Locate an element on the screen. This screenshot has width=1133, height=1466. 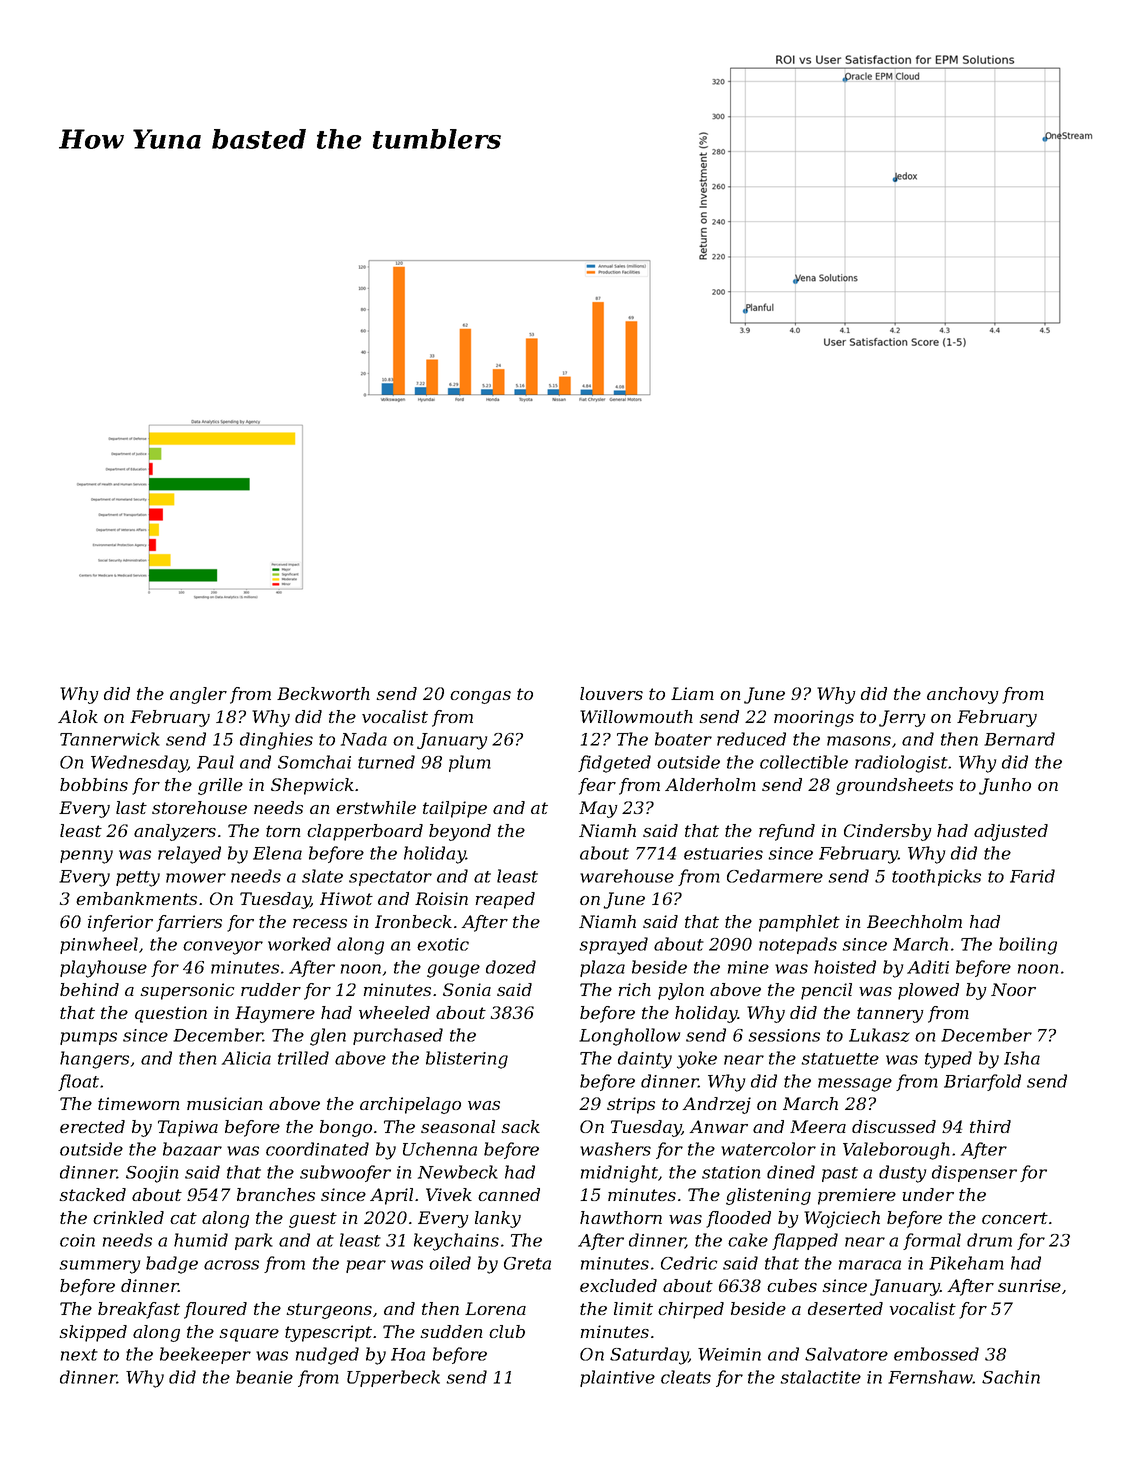
angler is located at coordinates (198, 695).
